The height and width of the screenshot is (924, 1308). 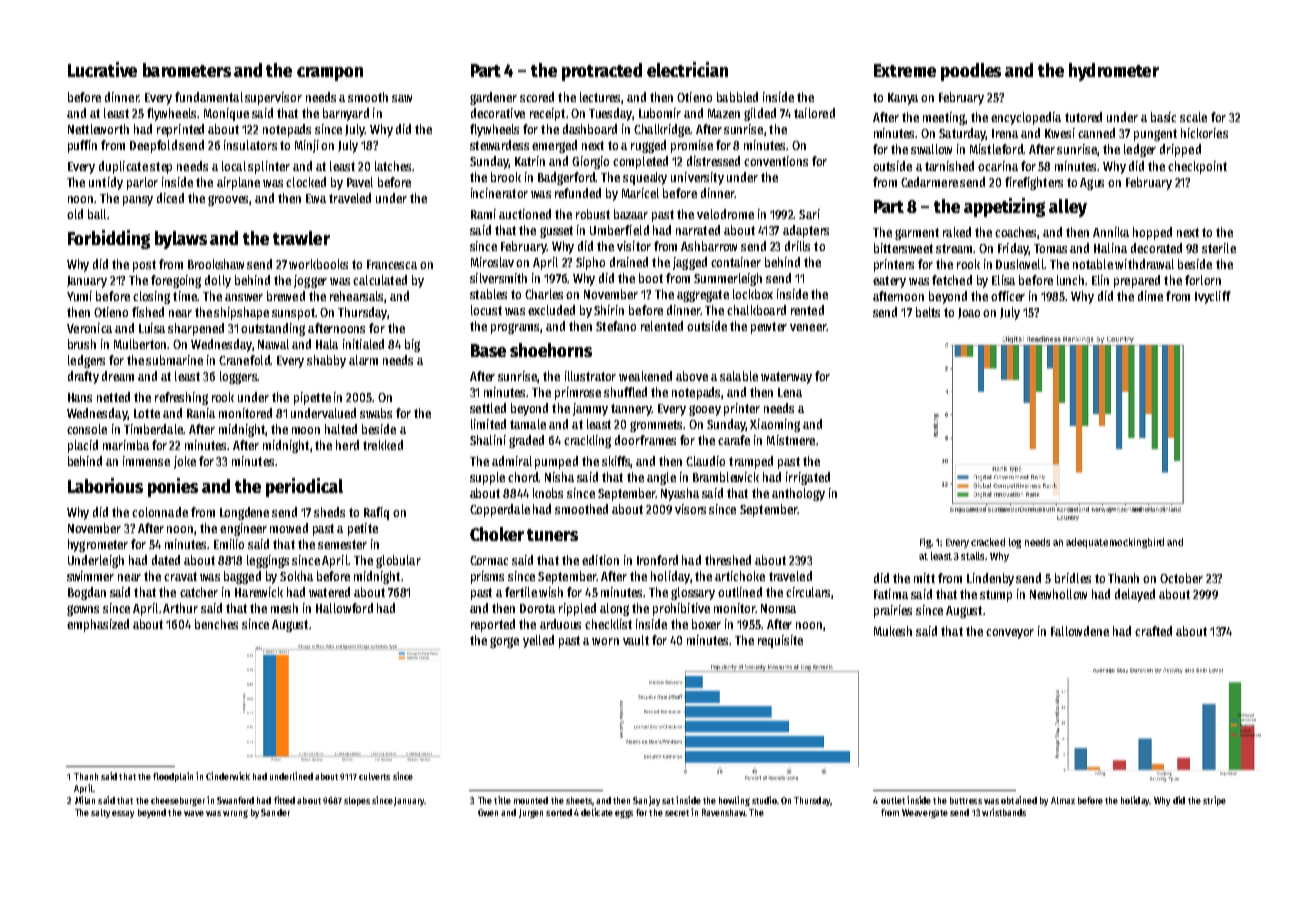 What do you see at coordinates (661, 478) in the screenshot?
I see `angle` at bounding box center [661, 478].
